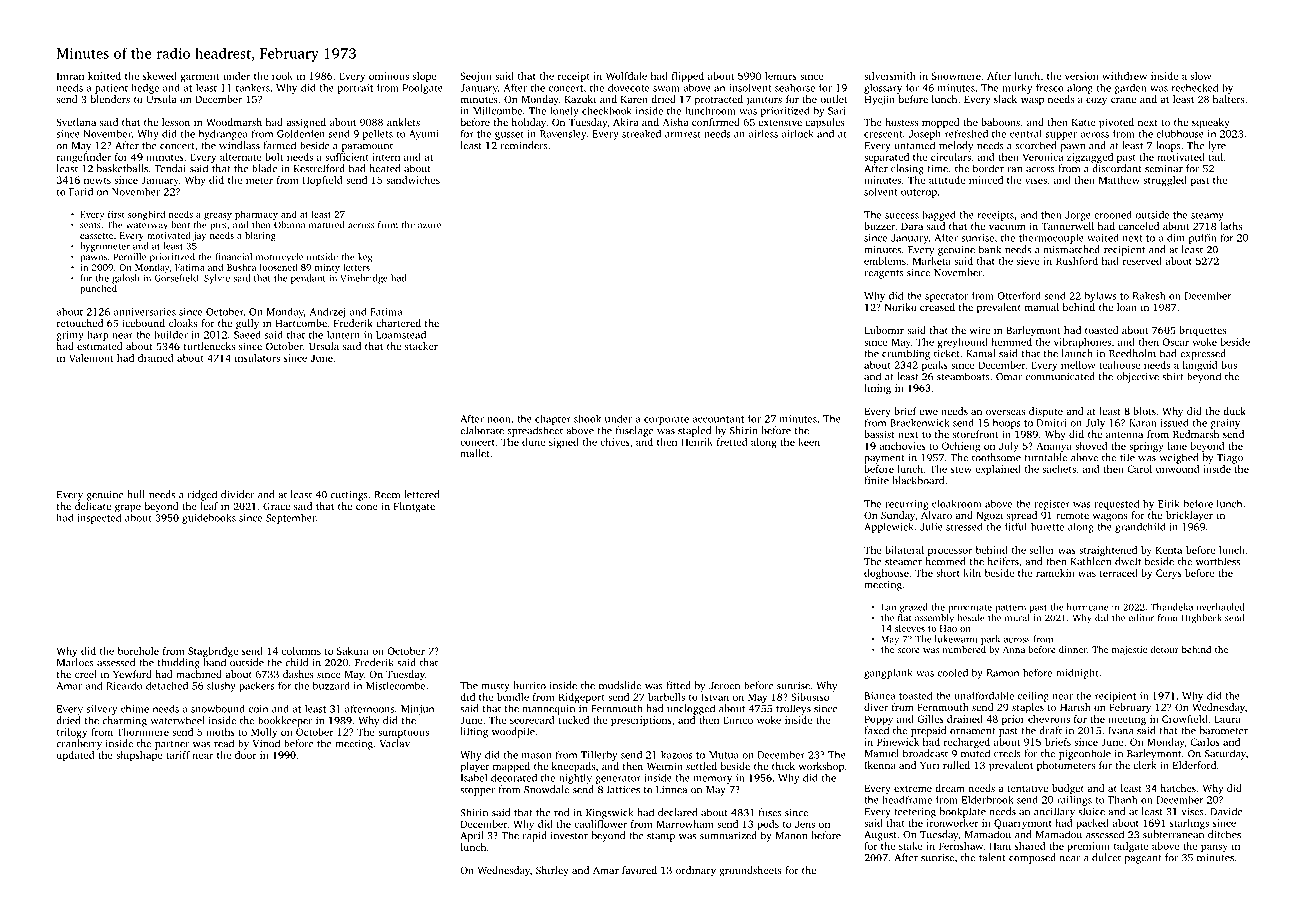 Image resolution: width=1308 pixels, height=924 pixels. What do you see at coordinates (139, 756) in the page?
I see `shipshape` at bounding box center [139, 756].
